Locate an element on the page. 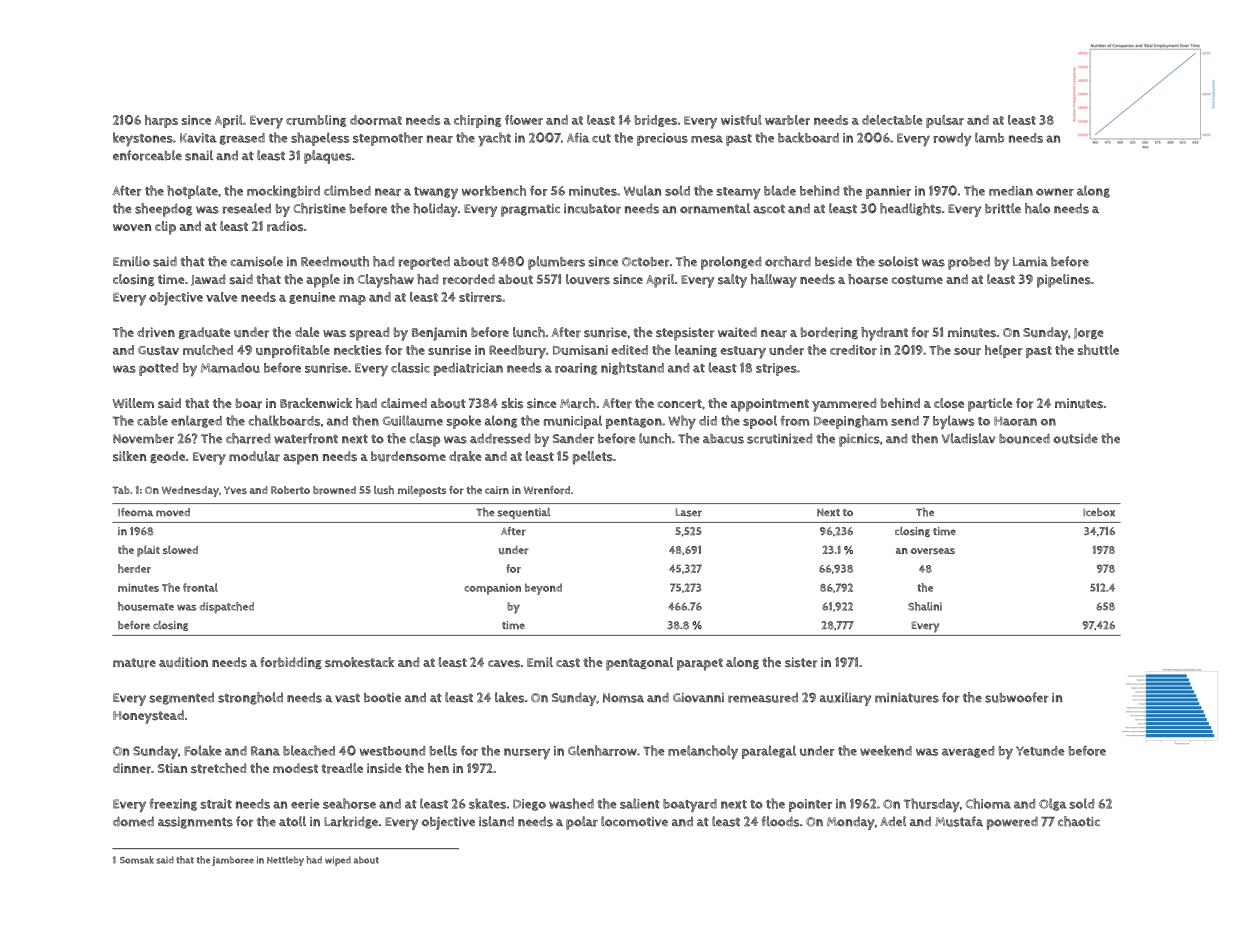 This page has height=952, width=1233. vast is located at coordinates (347, 698).
